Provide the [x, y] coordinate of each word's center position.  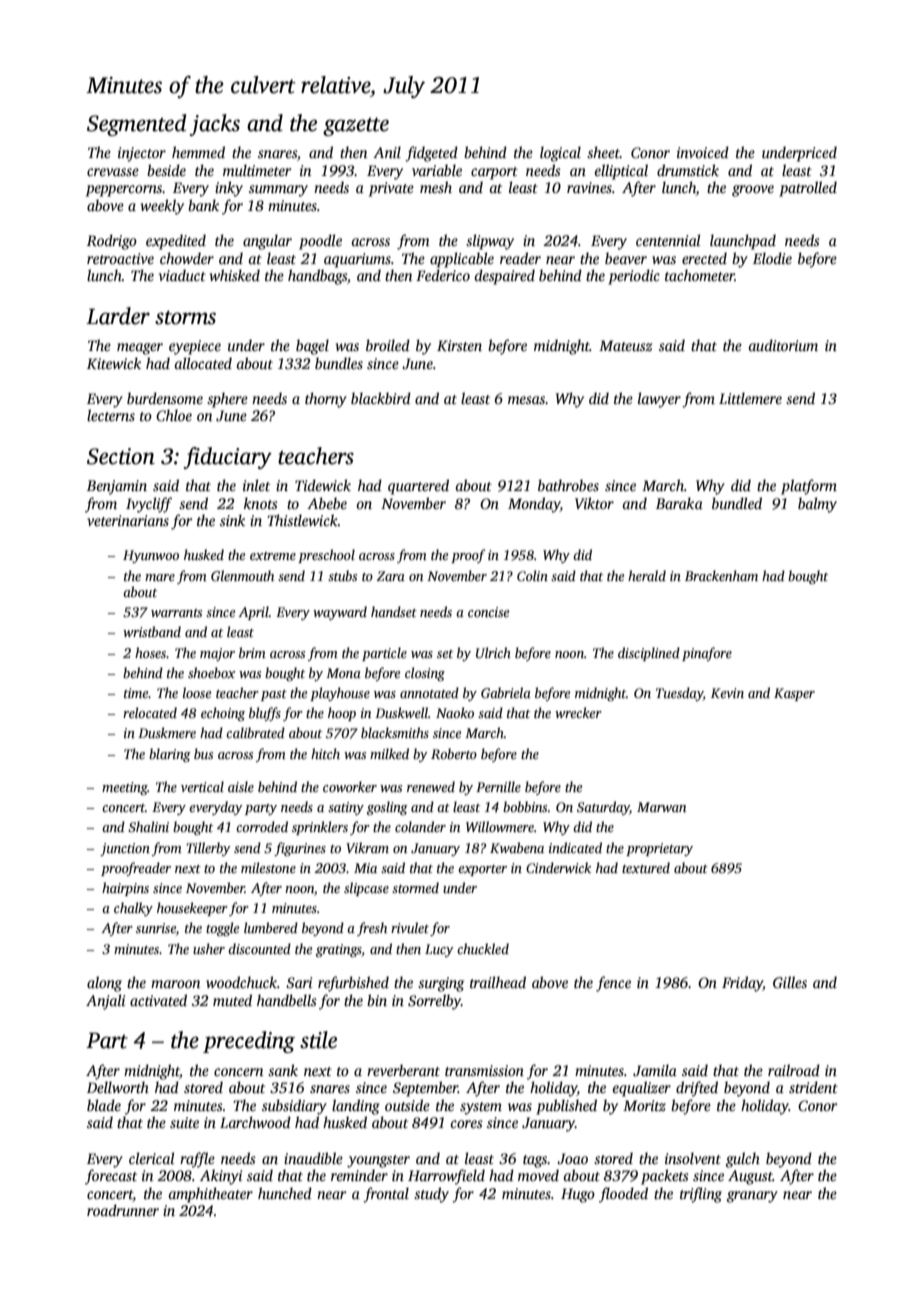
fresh [372, 929]
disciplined [649, 654]
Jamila [655, 1070]
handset [394, 611]
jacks [215, 125]
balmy [817, 505]
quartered [418, 487]
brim [252, 652]
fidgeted [431, 154]
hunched [285, 1193]
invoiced [703, 152]
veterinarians [128, 520]
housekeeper [192, 909]
